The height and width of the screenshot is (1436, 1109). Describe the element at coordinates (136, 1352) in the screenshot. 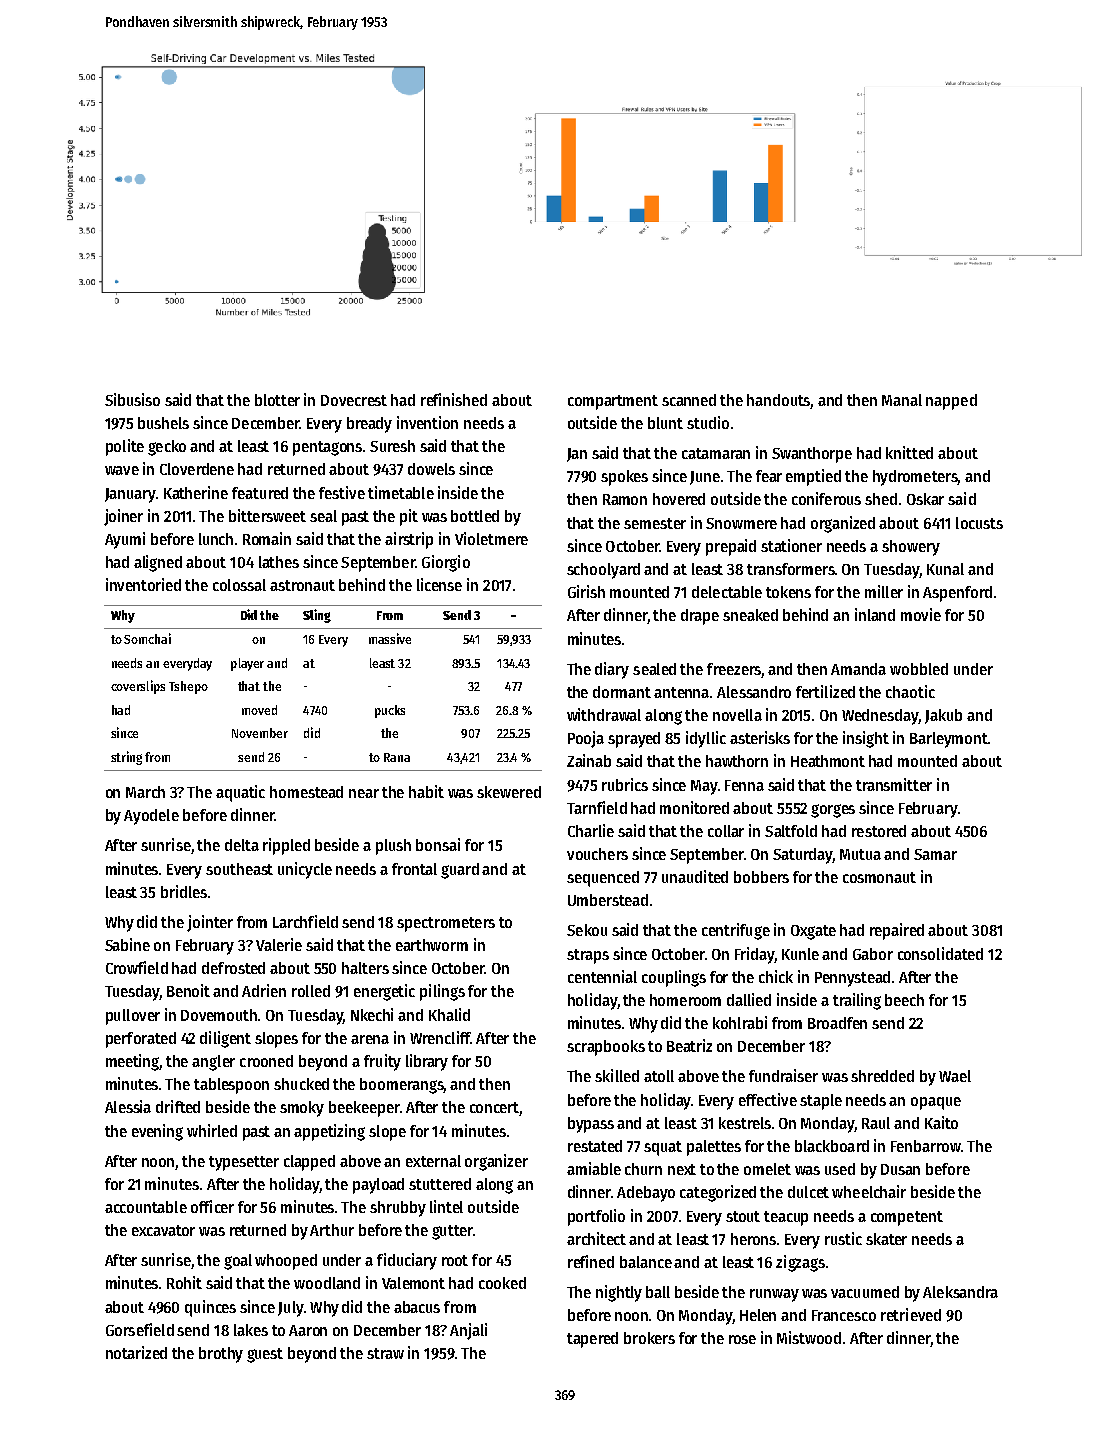

I see `notarized` at that location.
